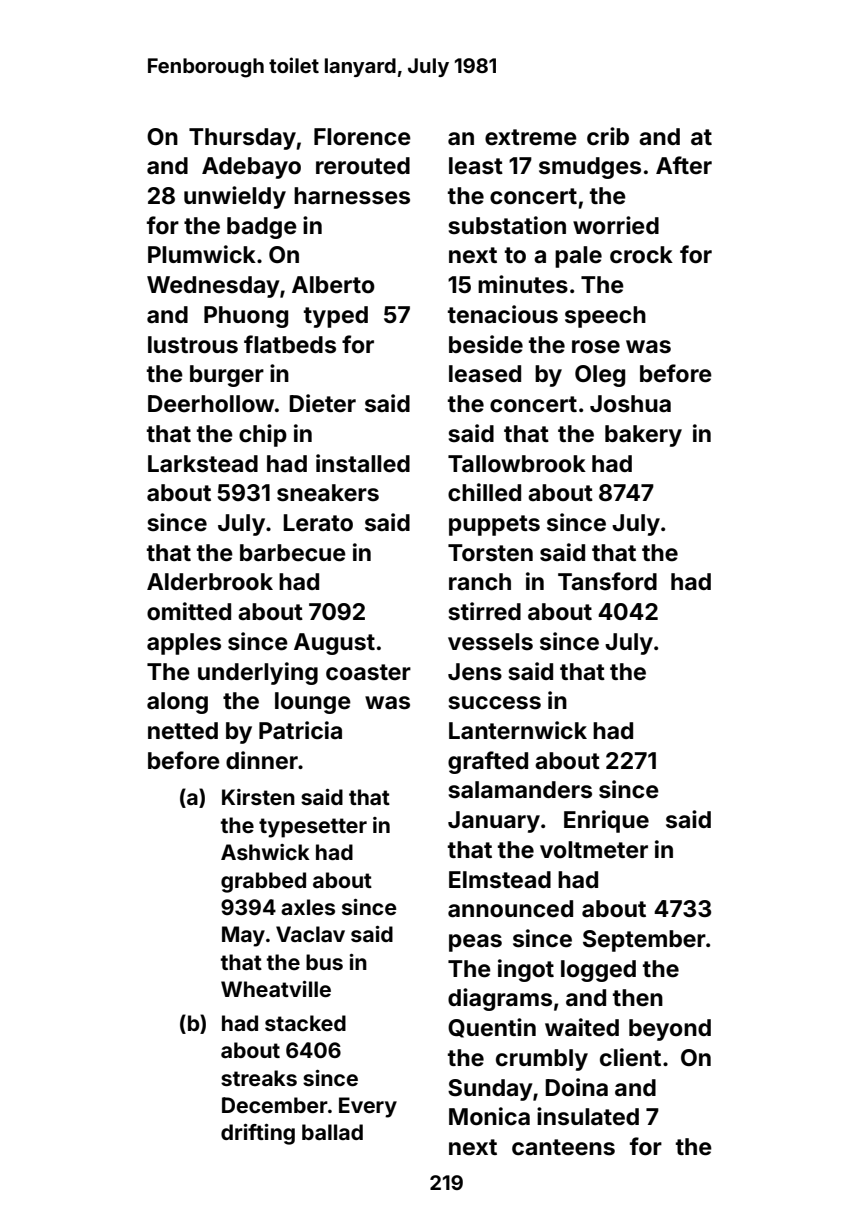 This image has height=1219, width=859. Describe the element at coordinates (210, 582) in the image. I see `Alderbrook` at that location.
